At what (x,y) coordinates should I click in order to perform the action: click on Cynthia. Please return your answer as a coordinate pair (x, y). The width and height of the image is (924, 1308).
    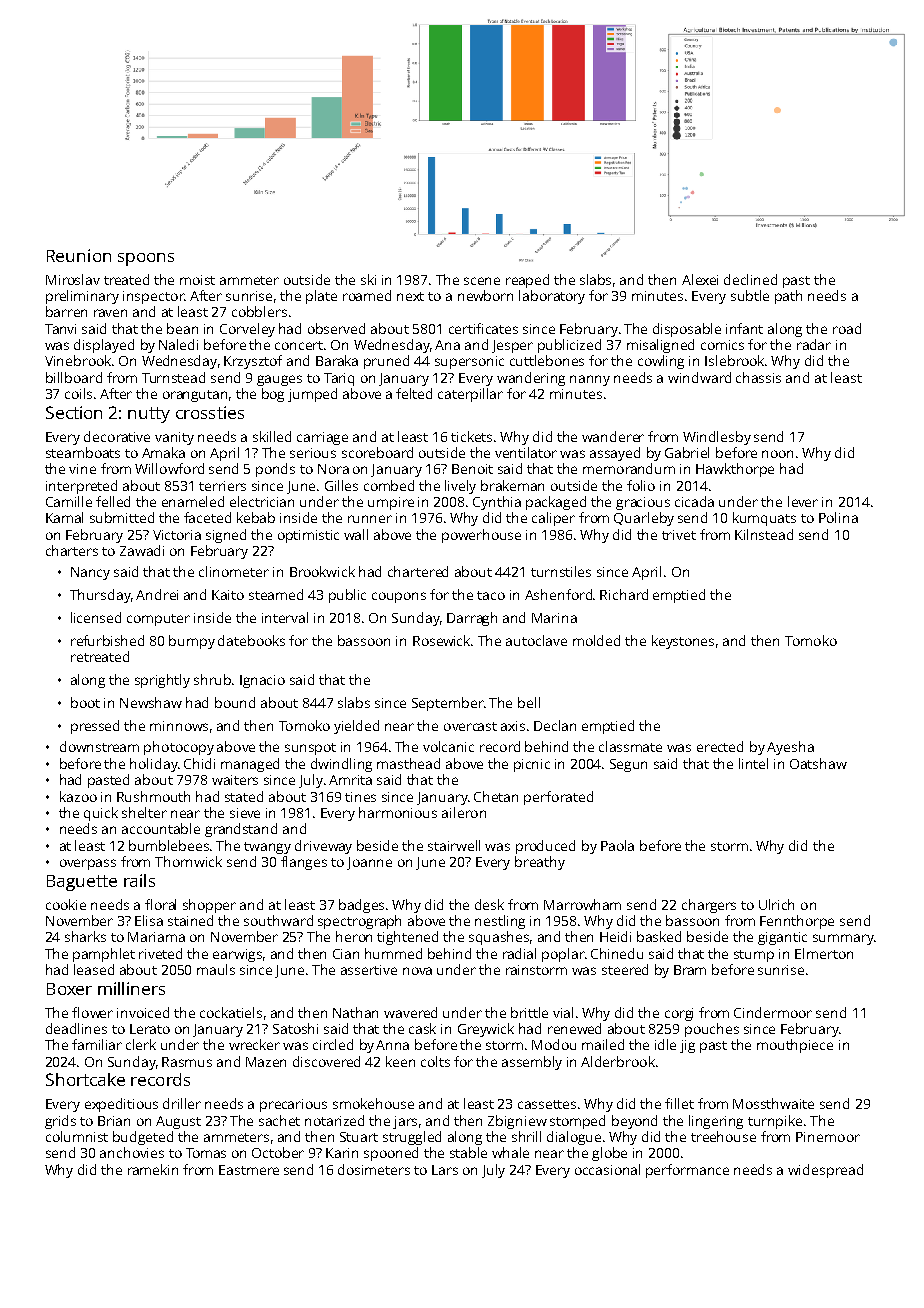
    Looking at the image, I should click on (497, 503).
